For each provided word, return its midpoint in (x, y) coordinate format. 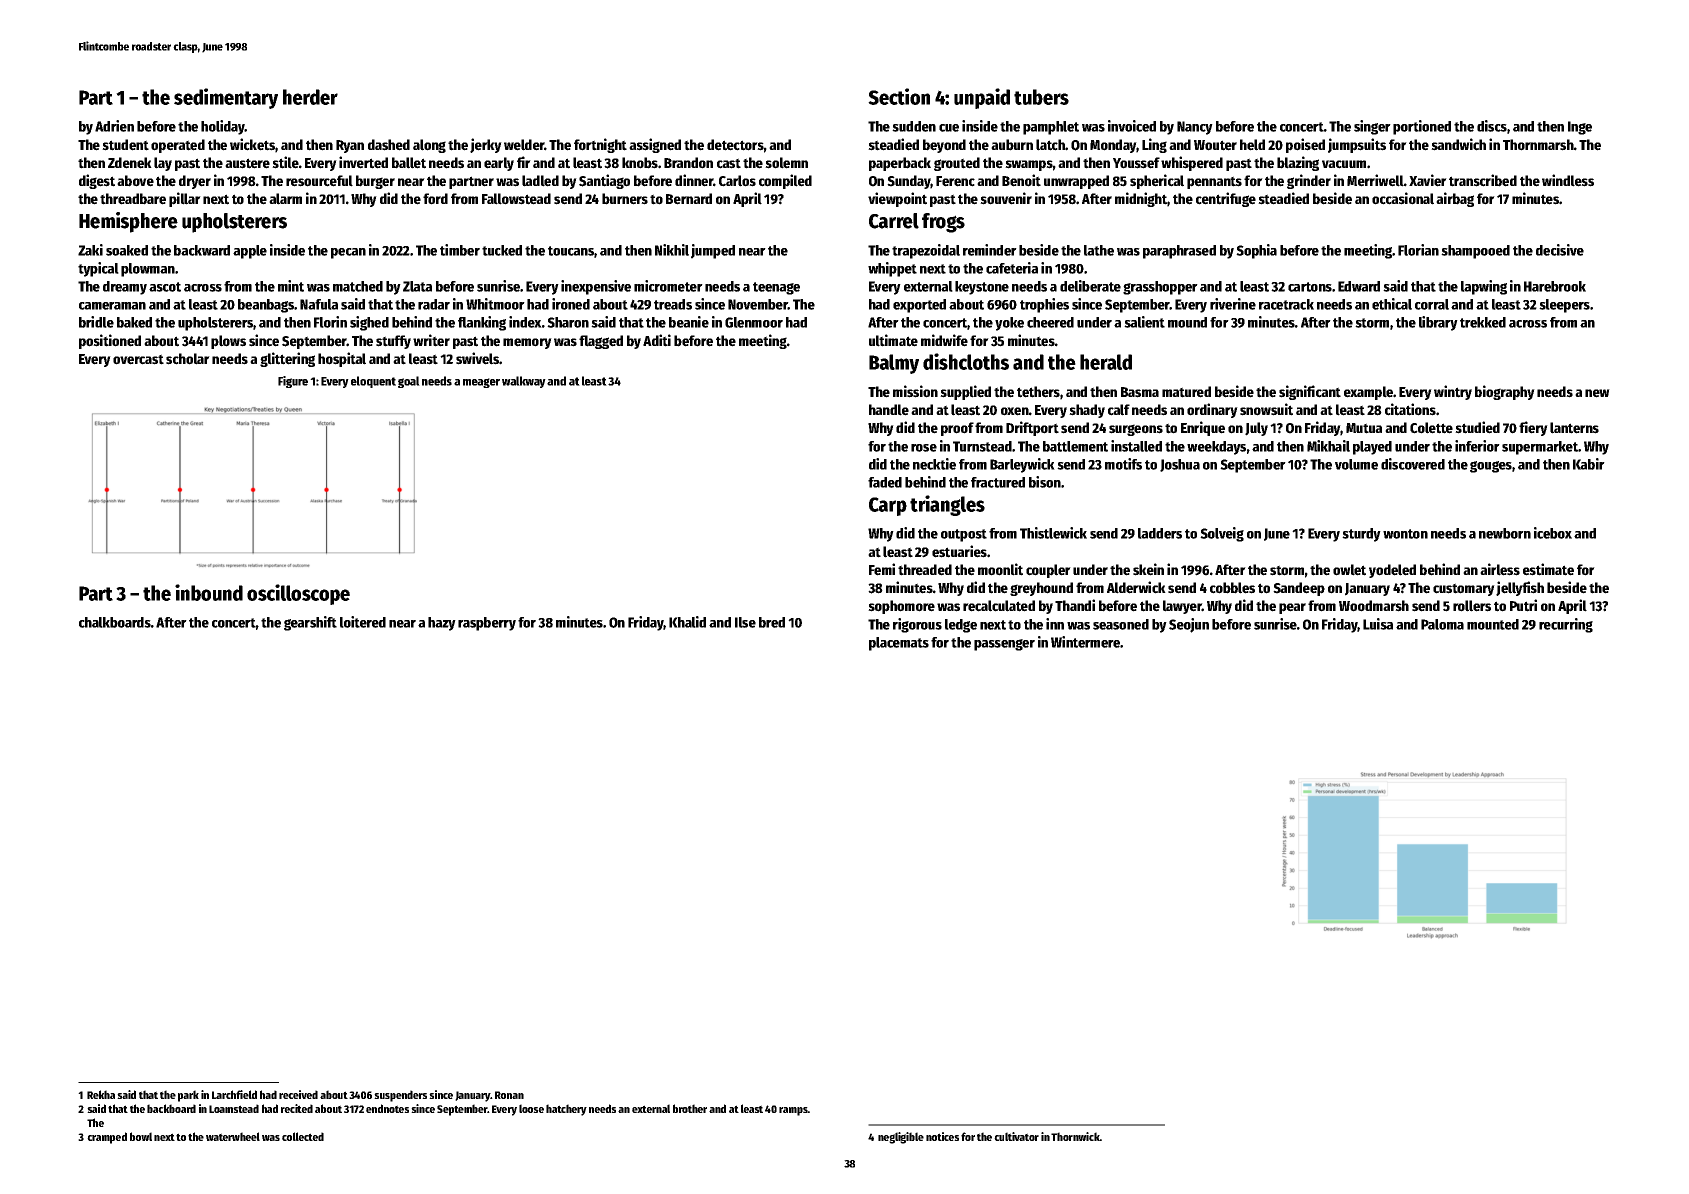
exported (919, 306)
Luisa (1378, 624)
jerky (486, 145)
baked (134, 322)
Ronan (509, 1095)
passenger (1004, 645)
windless (1568, 180)
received (298, 1094)
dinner (694, 180)
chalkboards (115, 622)
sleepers (1564, 306)
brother (690, 1108)
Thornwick (1075, 1136)
